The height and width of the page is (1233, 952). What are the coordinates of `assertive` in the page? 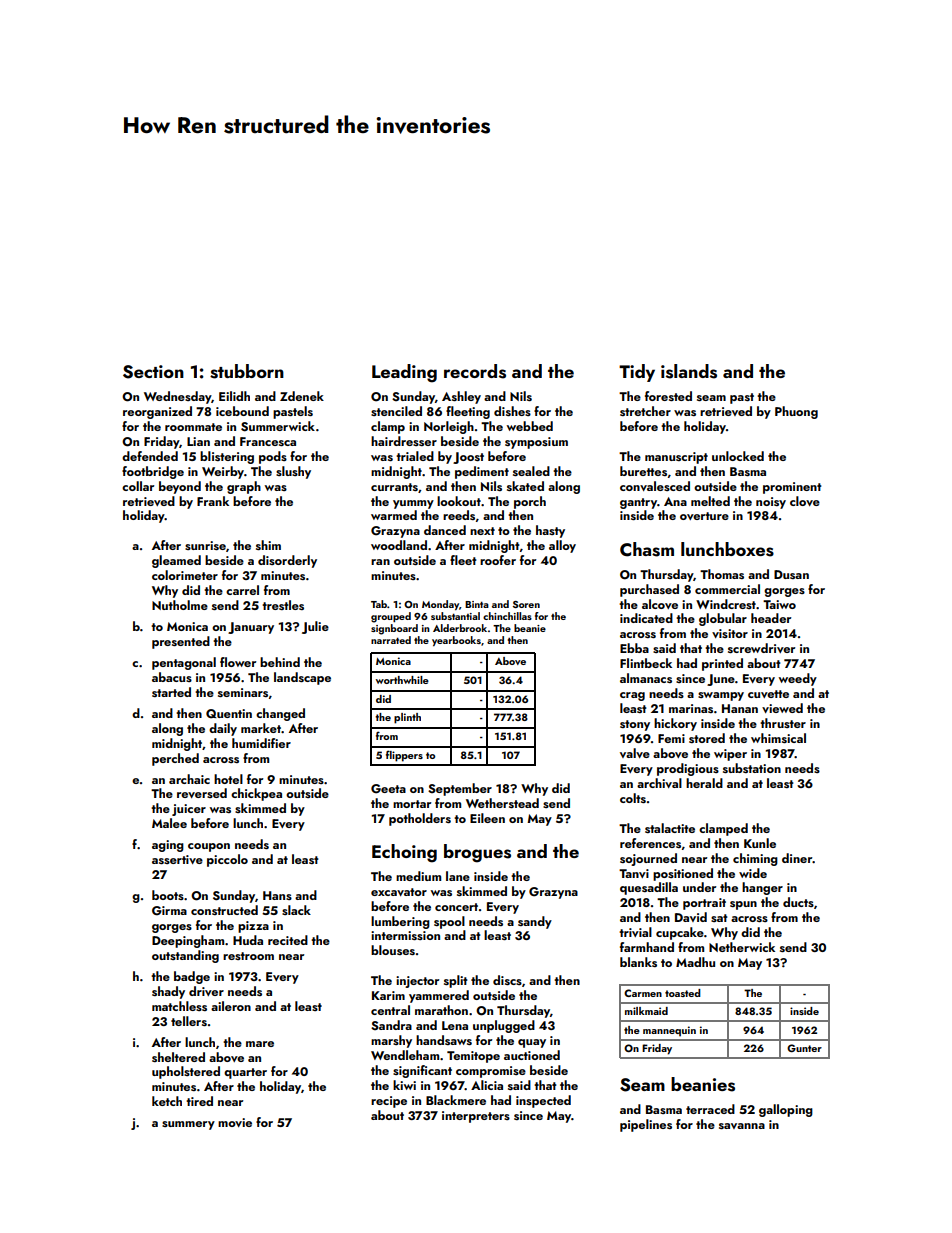 It's located at (177, 859).
